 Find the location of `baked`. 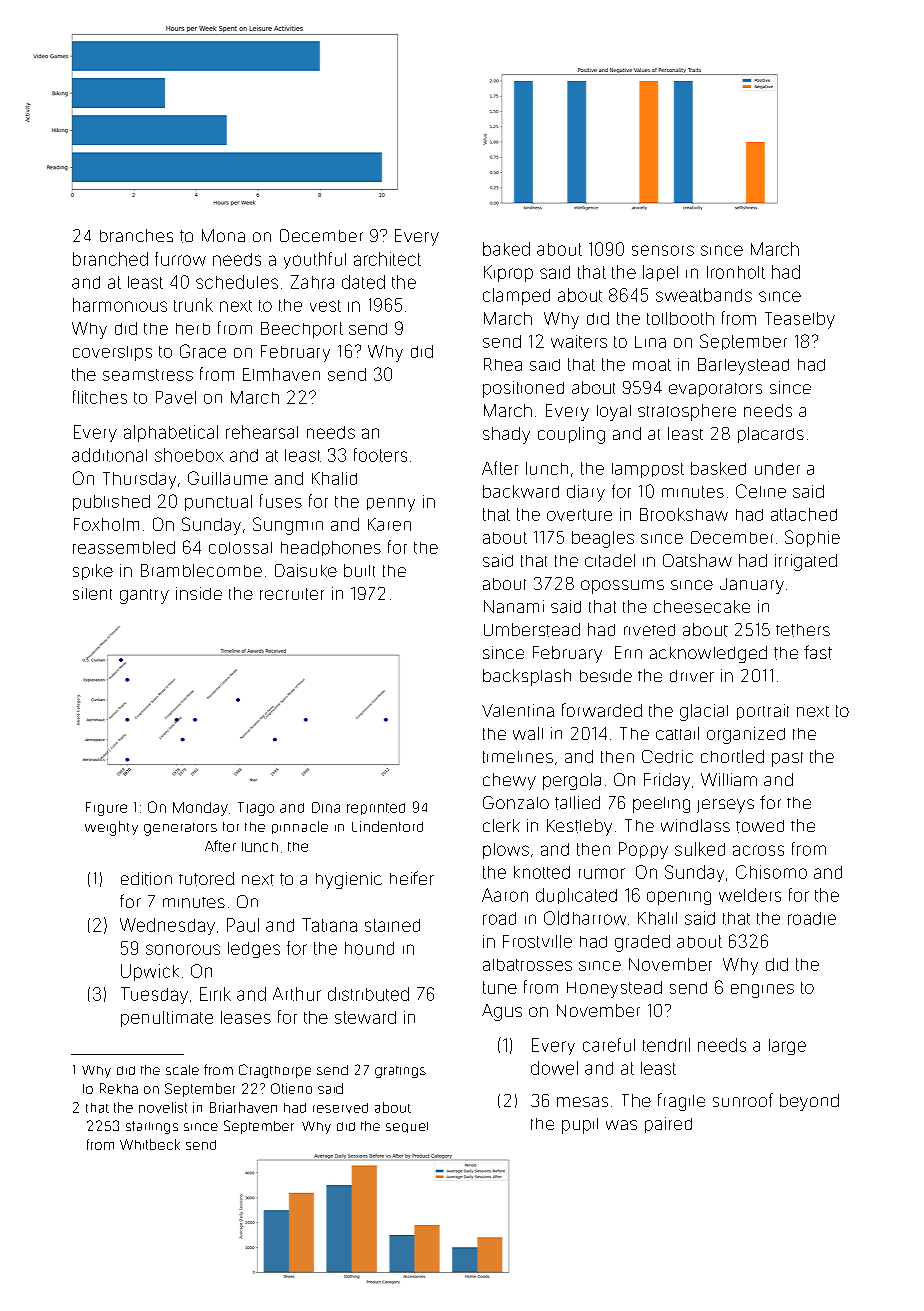

baked is located at coordinates (506, 249).
